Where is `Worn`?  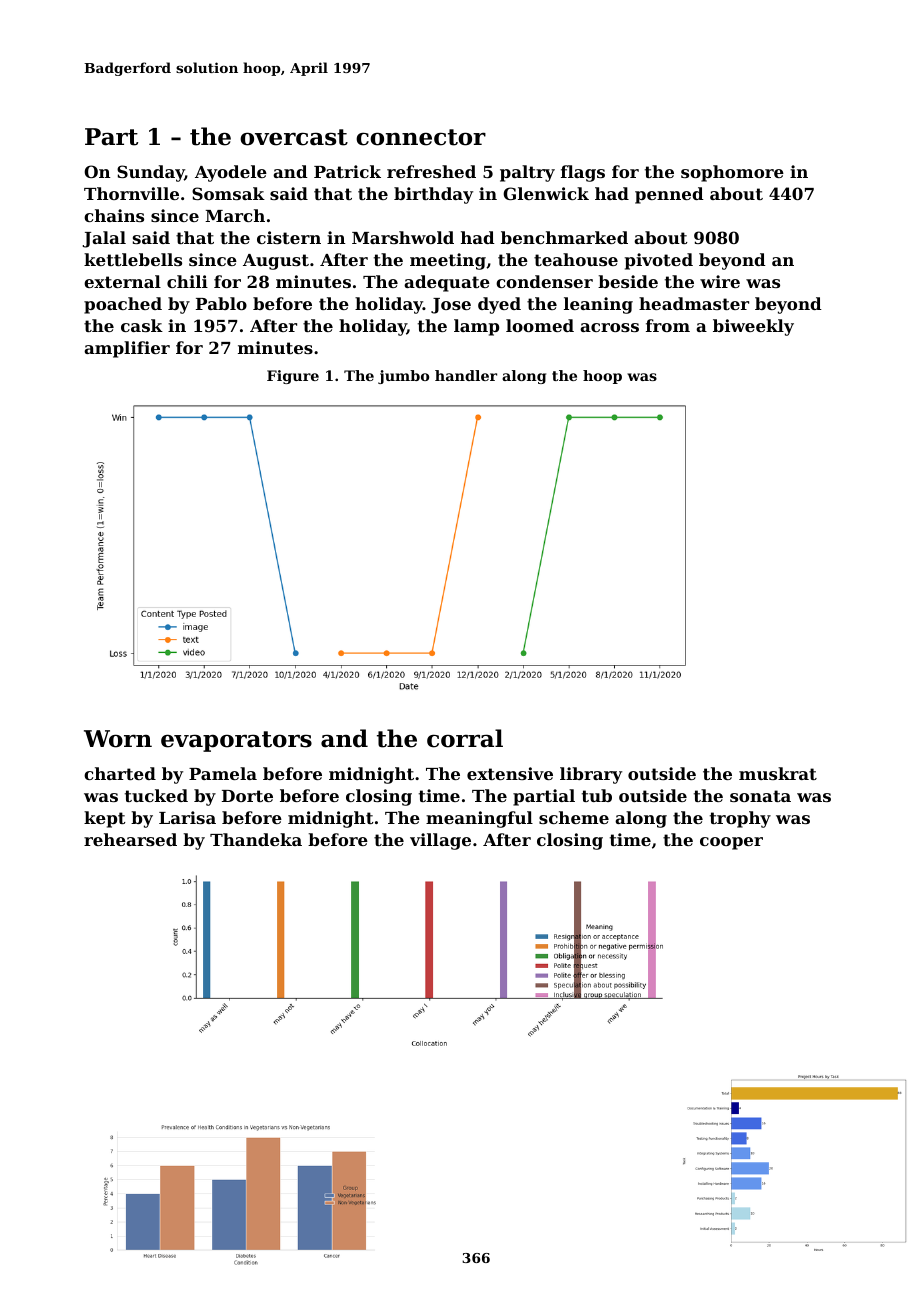 Worn is located at coordinates (118, 739).
